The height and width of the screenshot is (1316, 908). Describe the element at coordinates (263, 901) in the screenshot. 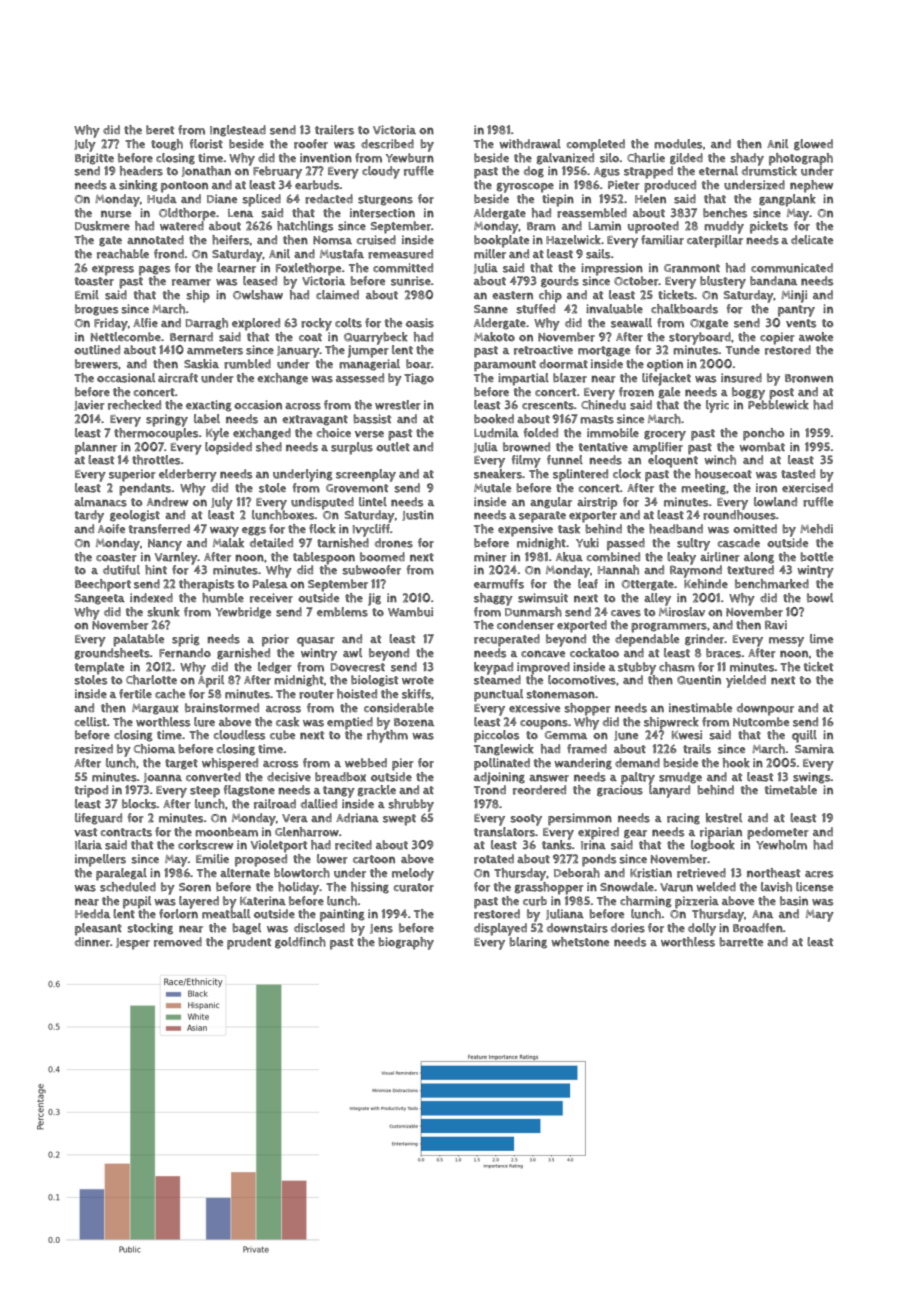

I see `Katerina` at that location.
